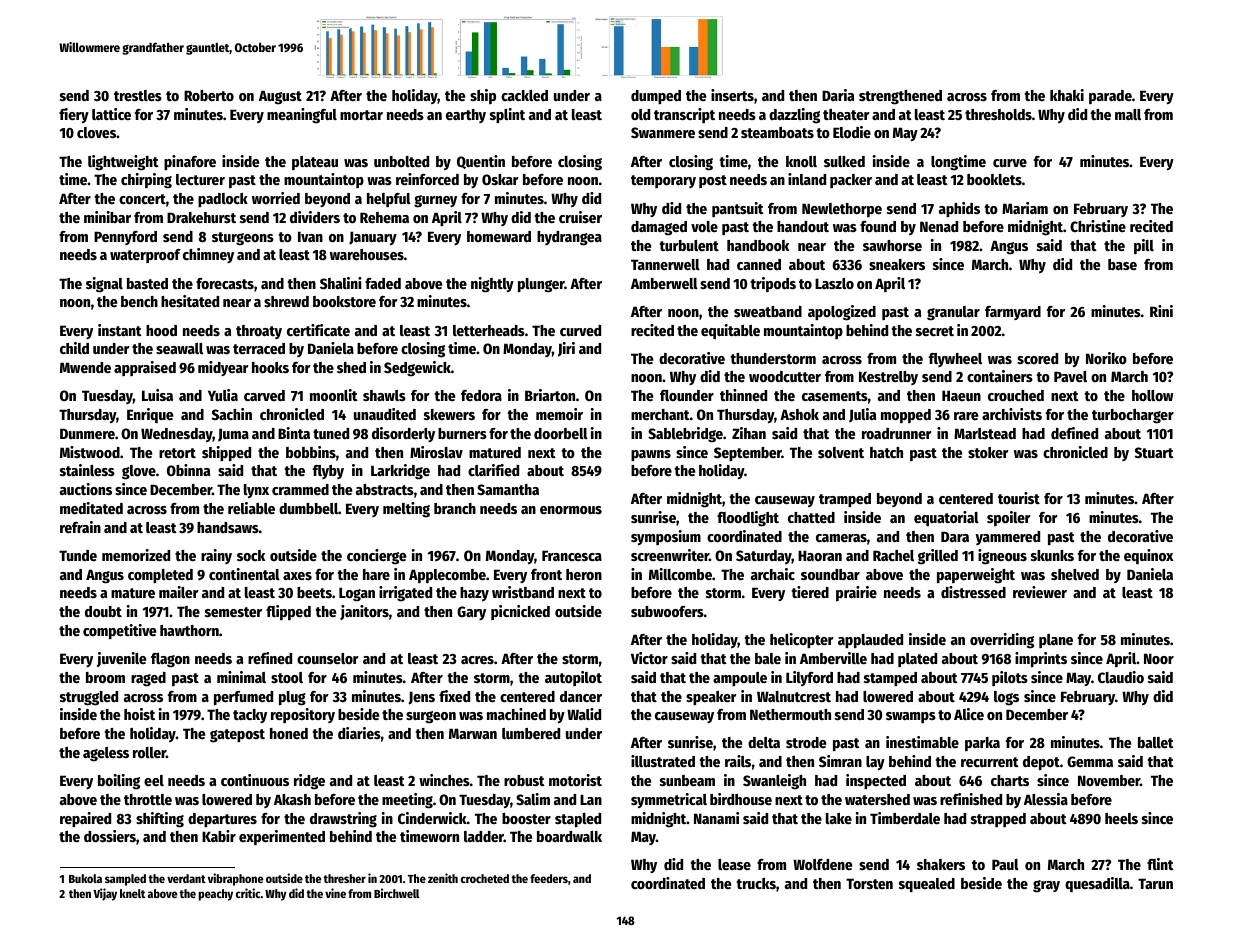 The image size is (1233, 952). I want to click on glove, so click(139, 472).
